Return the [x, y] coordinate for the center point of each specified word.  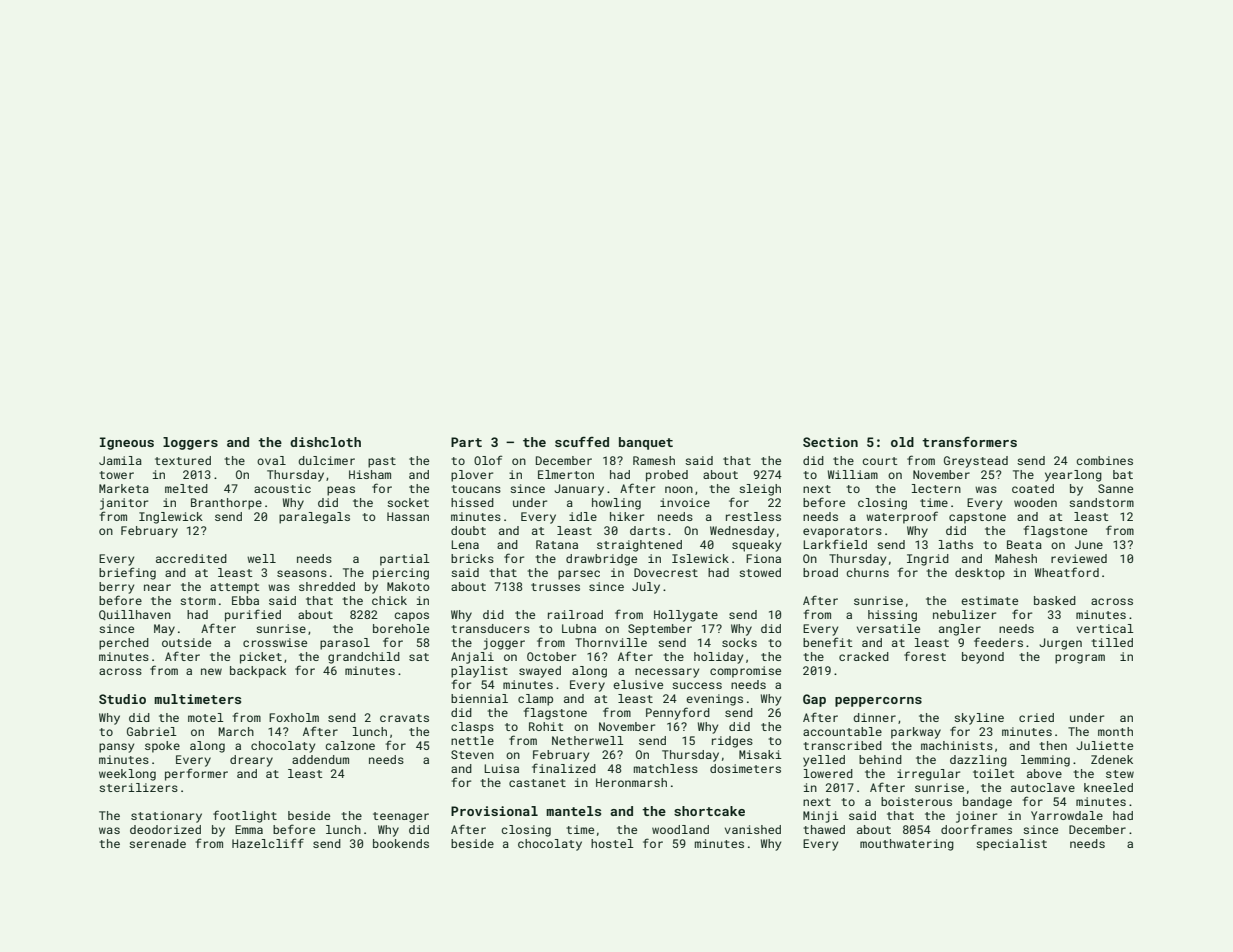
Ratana [557, 544]
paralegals [314, 518]
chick [389, 600]
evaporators [842, 532]
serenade [157, 843]
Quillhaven [135, 615]
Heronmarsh [631, 782]
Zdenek [1112, 759]
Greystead [976, 462]
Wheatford [1067, 572]
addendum [320, 759]
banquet [646, 443]
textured [183, 460]
